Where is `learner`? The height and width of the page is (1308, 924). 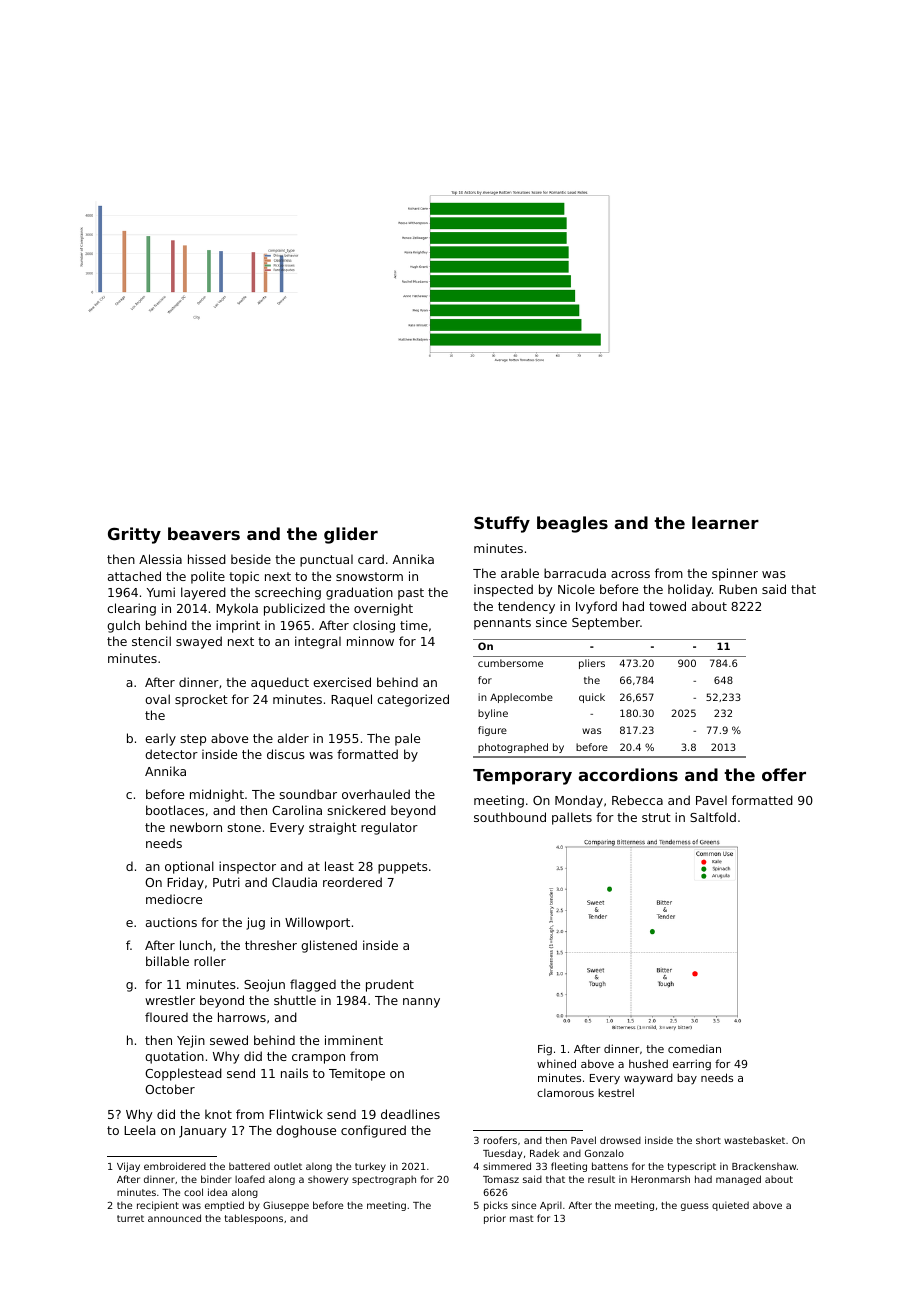 learner is located at coordinates (725, 522).
